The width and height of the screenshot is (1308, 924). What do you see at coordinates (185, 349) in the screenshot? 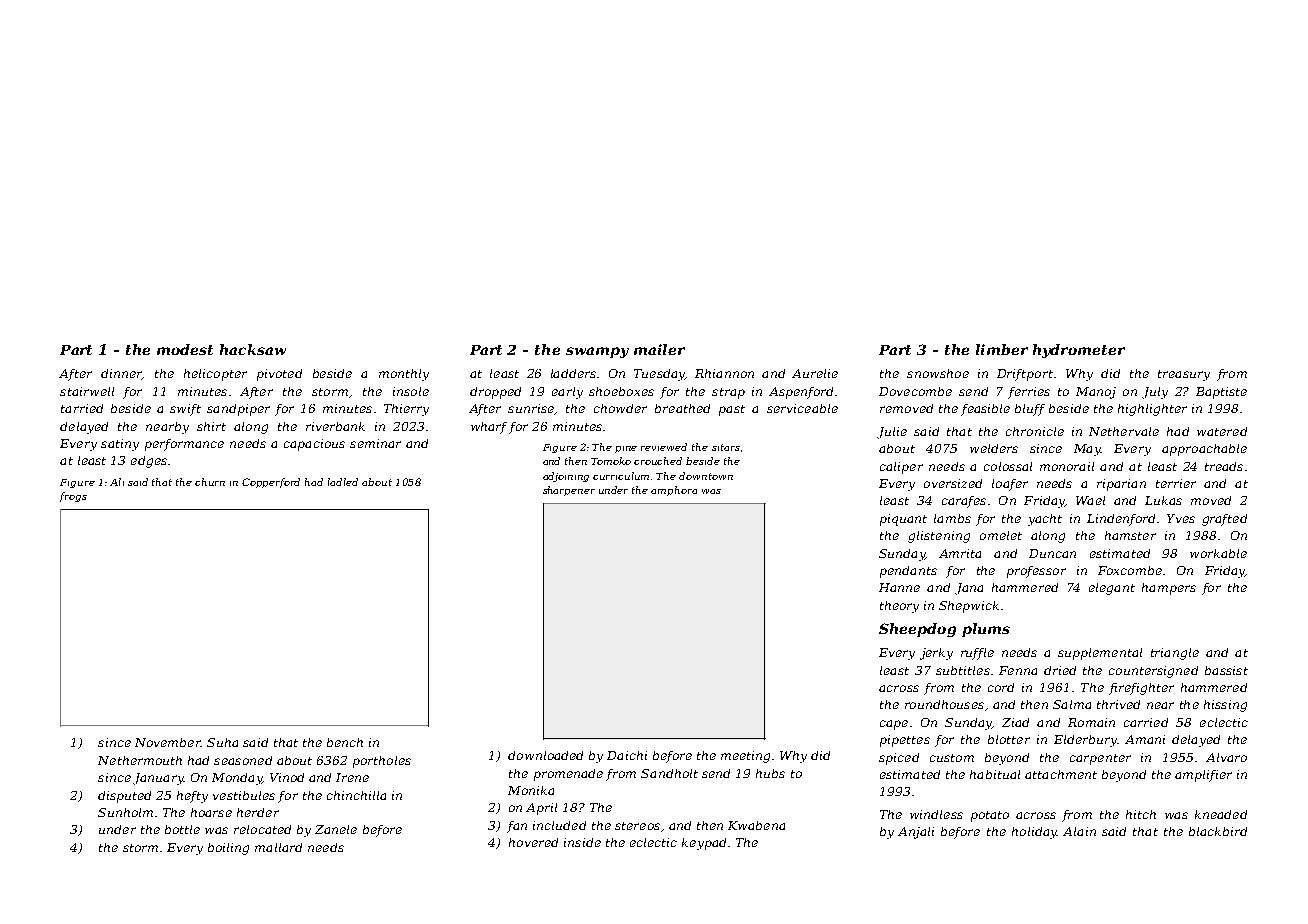
I see `modest` at bounding box center [185, 349].
